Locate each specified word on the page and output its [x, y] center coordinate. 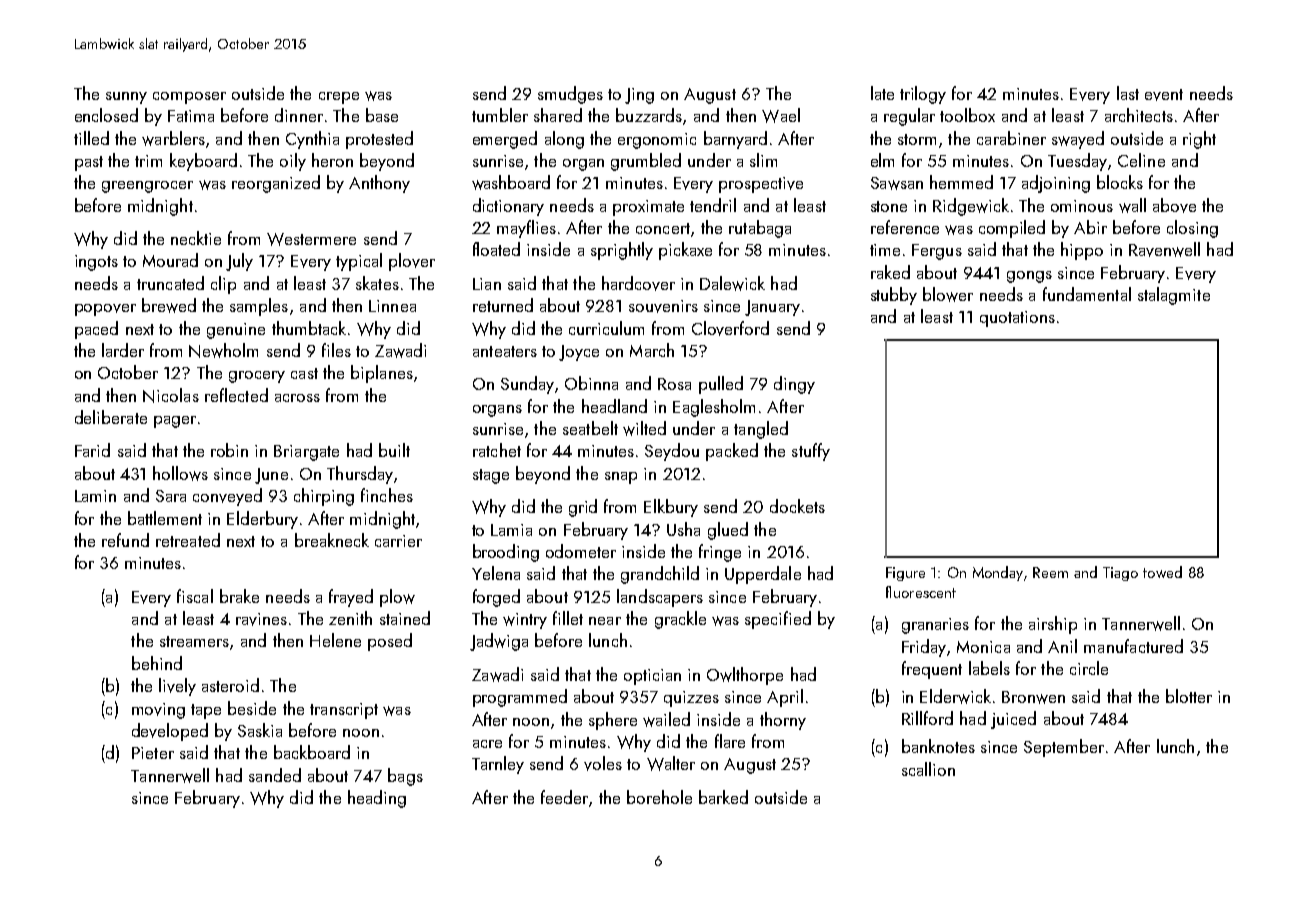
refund [125, 540]
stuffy [811, 452]
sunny [126, 98]
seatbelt [590, 428]
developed [170, 732]
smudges [570, 95]
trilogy [923, 95]
